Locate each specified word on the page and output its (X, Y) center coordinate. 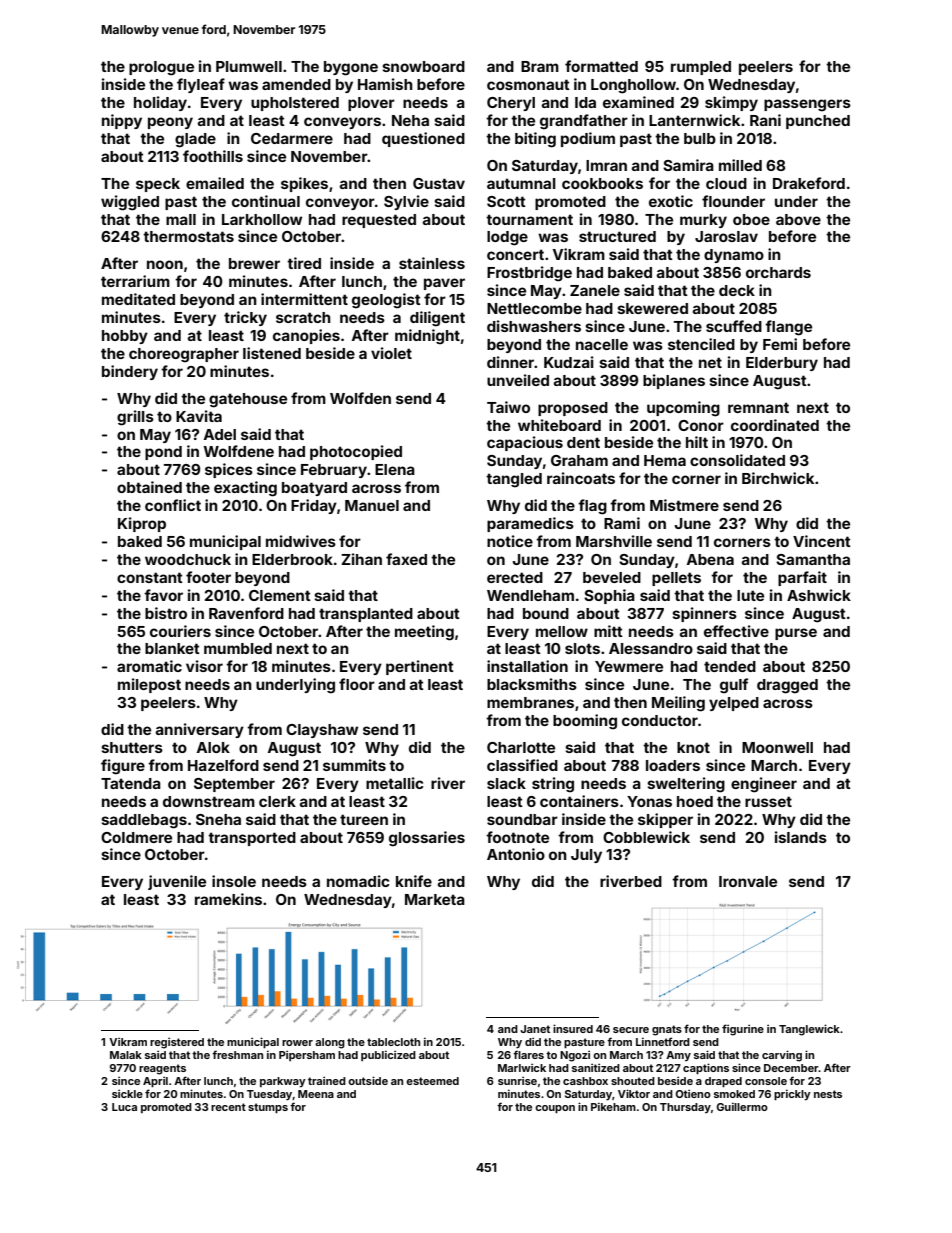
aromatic (149, 666)
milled (740, 165)
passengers (807, 105)
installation (527, 666)
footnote (517, 837)
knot (693, 747)
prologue (161, 68)
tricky (245, 318)
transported (252, 839)
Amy (678, 1056)
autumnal (521, 183)
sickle (127, 1093)
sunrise (517, 1080)
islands (801, 837)
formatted (601, 66)
